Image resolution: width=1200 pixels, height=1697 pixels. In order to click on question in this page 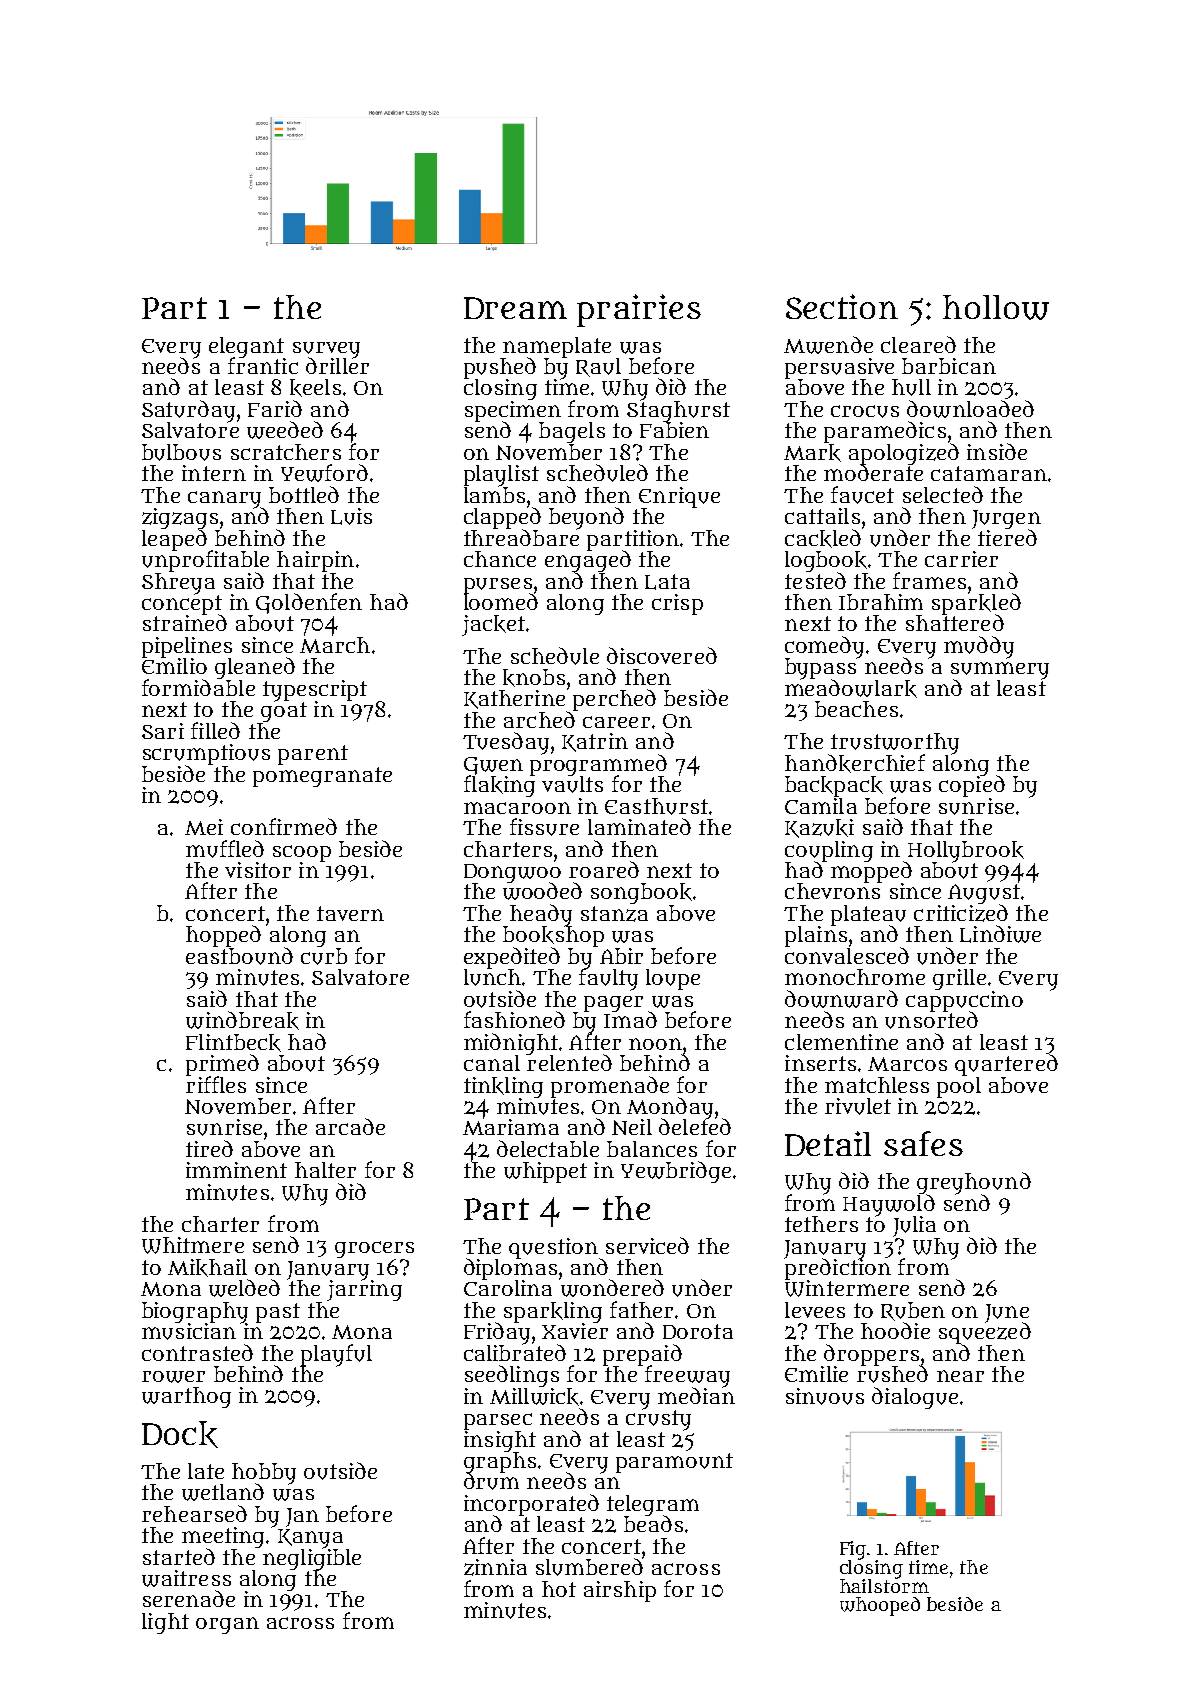, I will do `click(553, 1248)`.
